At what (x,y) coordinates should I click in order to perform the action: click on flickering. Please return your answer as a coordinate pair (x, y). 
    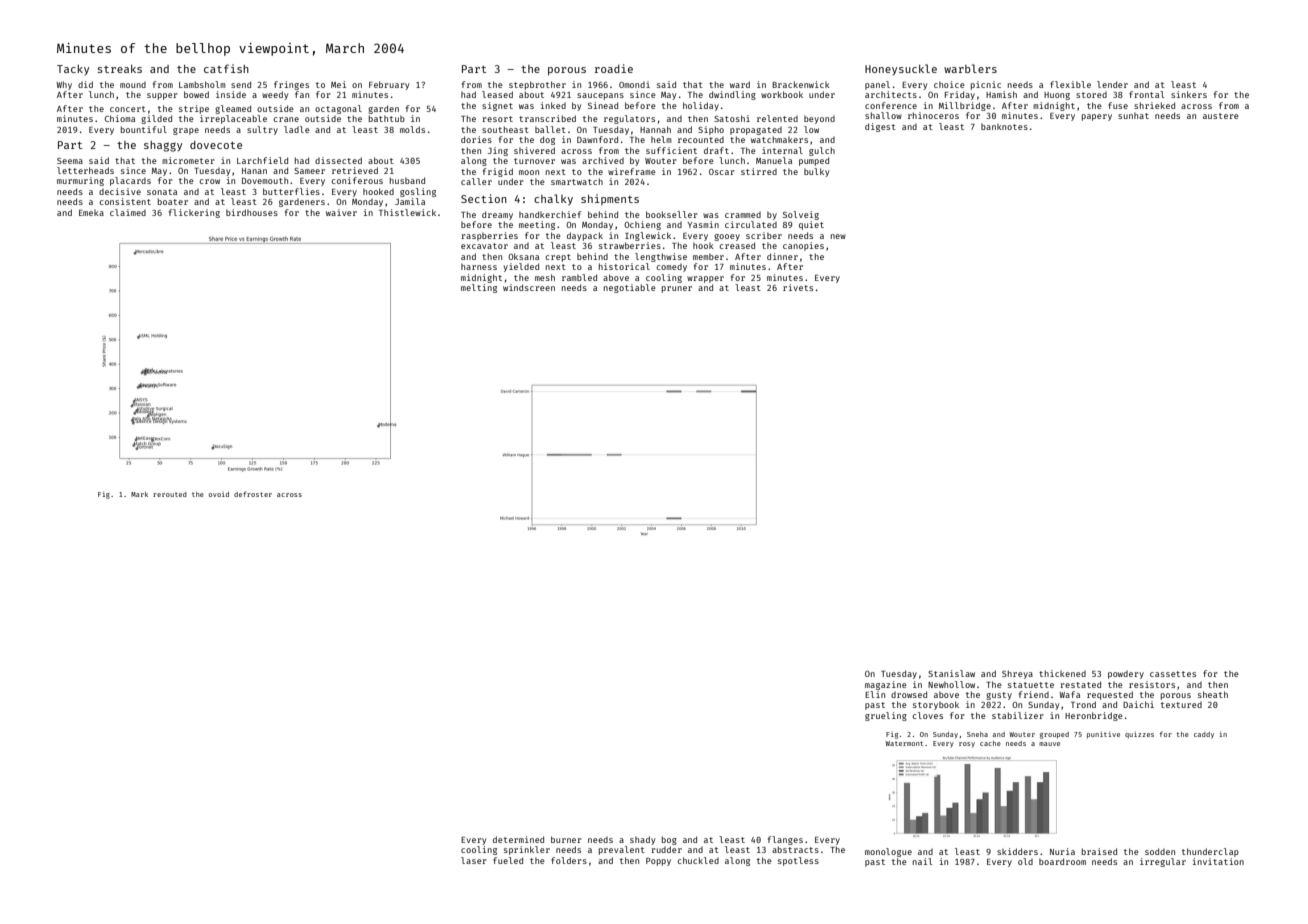
    Looking at the image, I should click on (194, 213).
